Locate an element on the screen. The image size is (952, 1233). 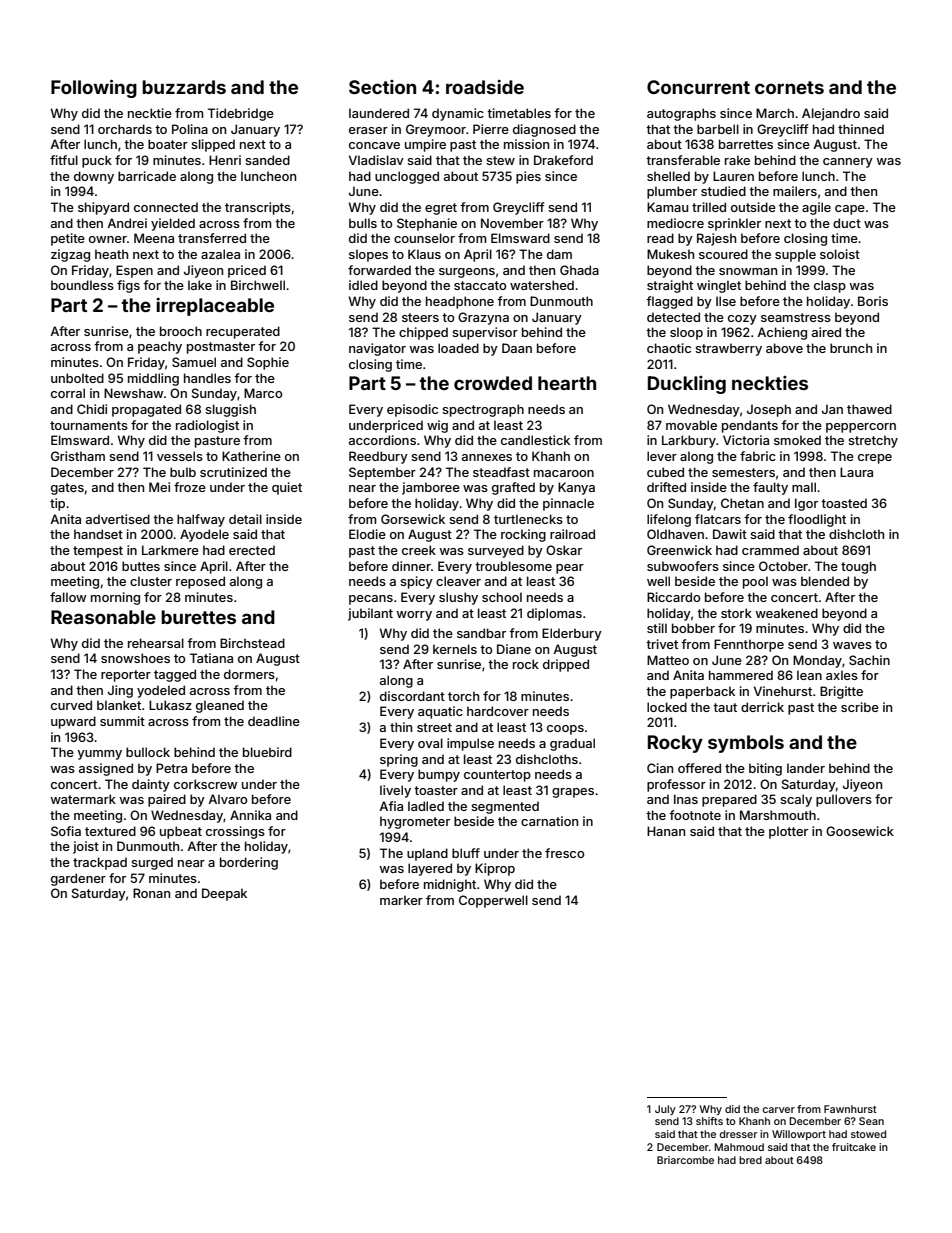
Lukasz is located at coordinates (170, 705).
